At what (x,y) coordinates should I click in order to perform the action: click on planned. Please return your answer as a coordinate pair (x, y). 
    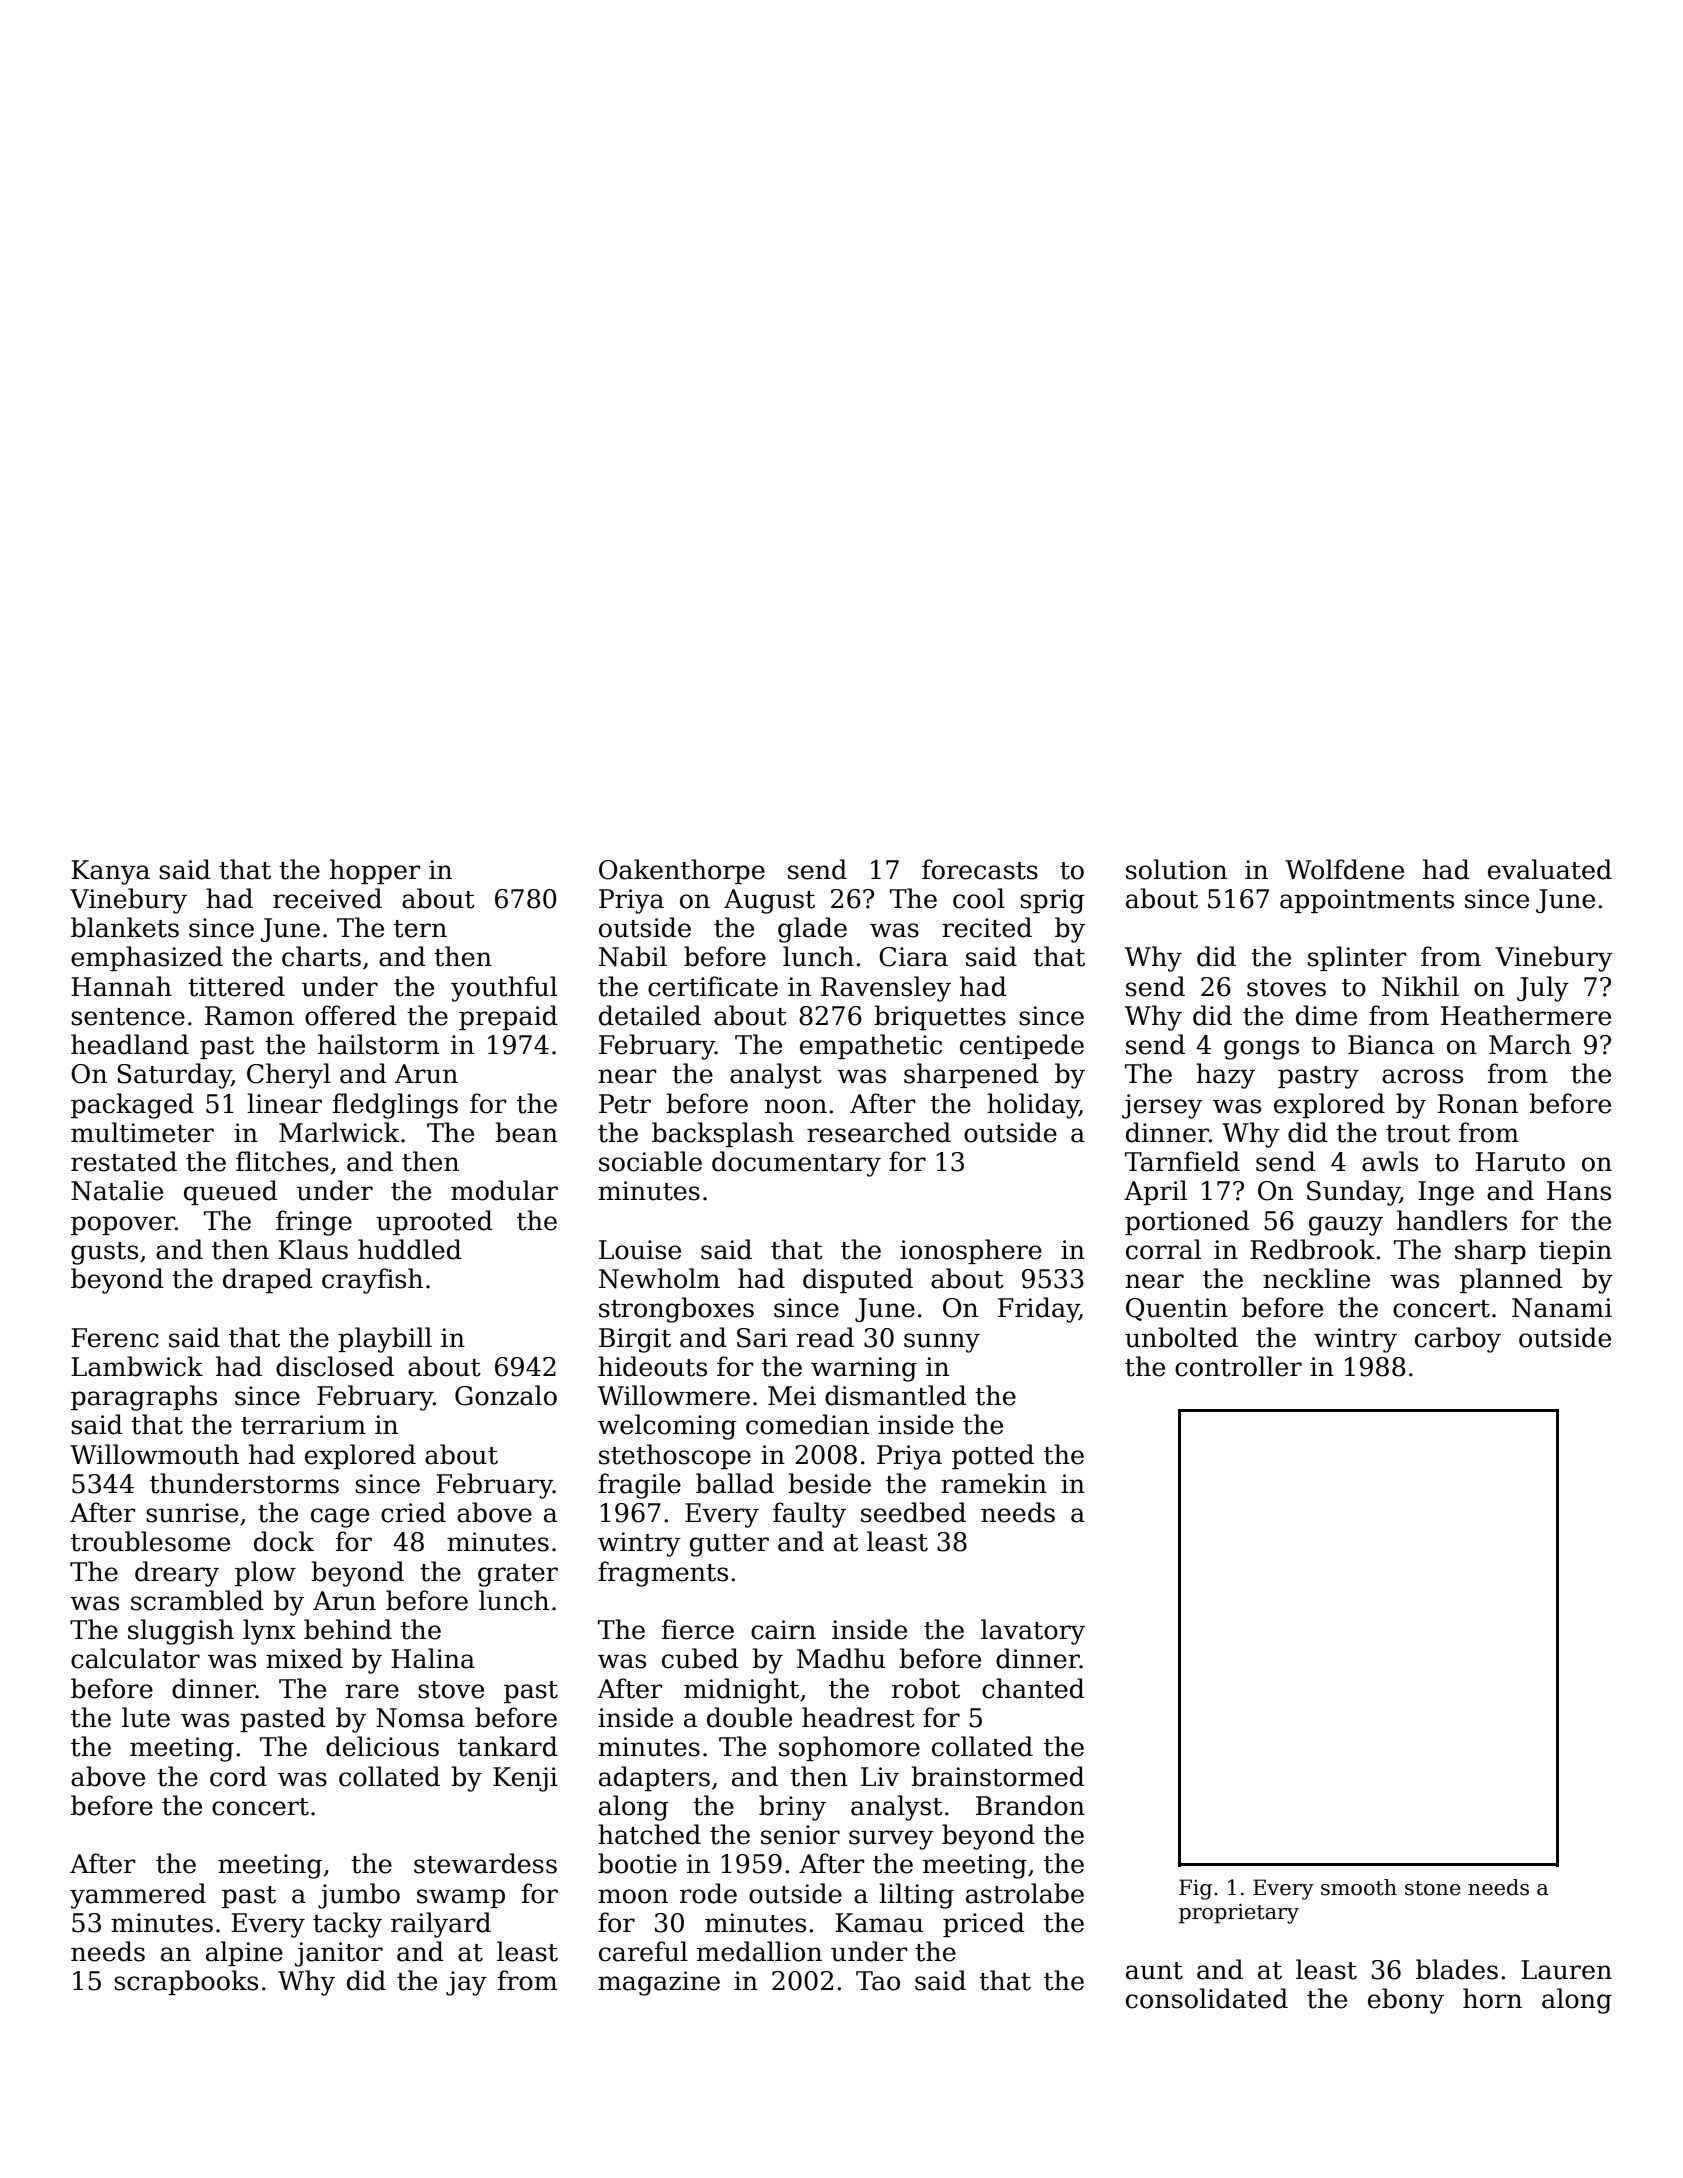
    Looking at the image, I should click on (1511, 1280).
